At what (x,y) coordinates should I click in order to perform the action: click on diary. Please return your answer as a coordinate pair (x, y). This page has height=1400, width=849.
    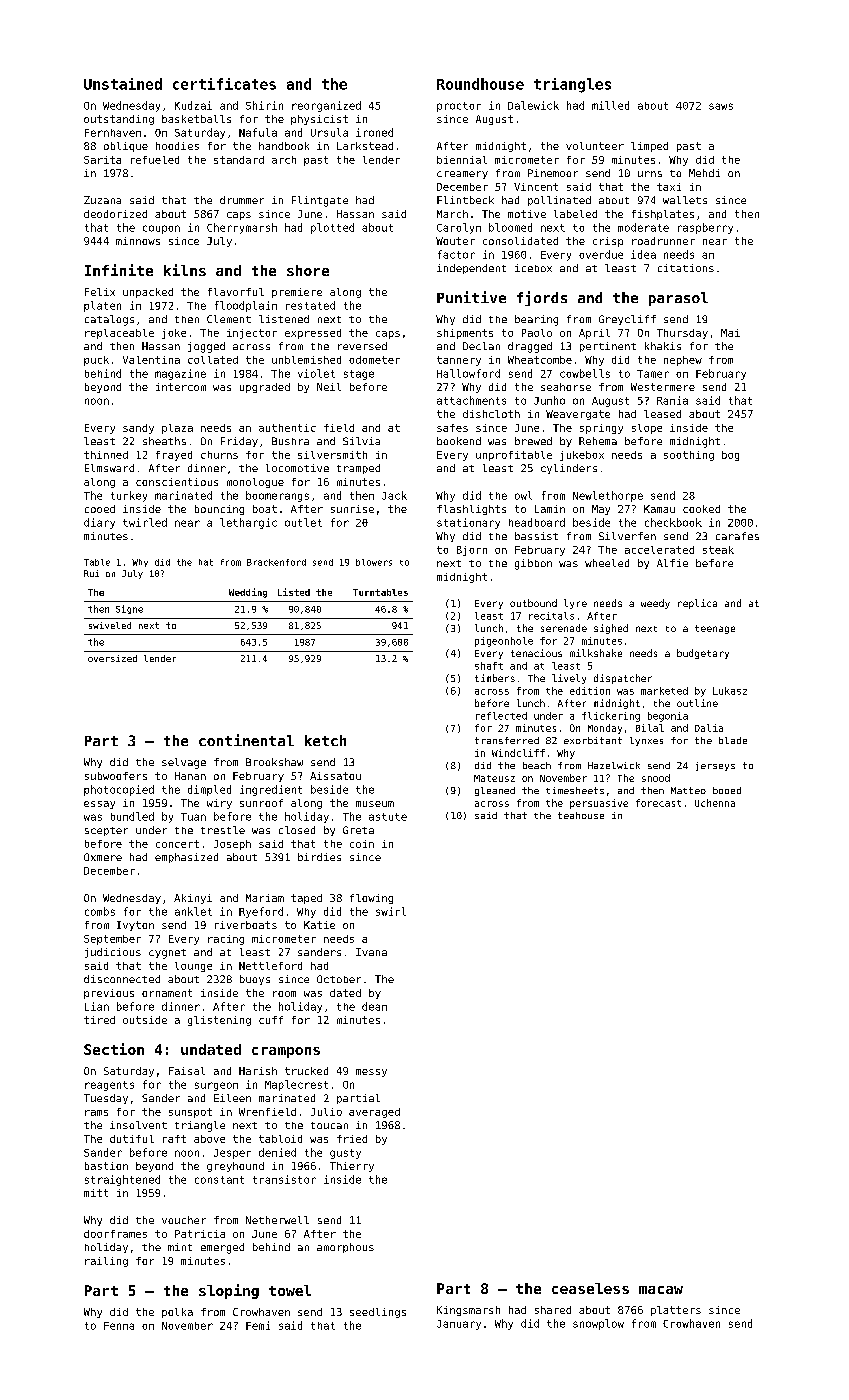
    Looking at the image, I should click on (99, 523).
